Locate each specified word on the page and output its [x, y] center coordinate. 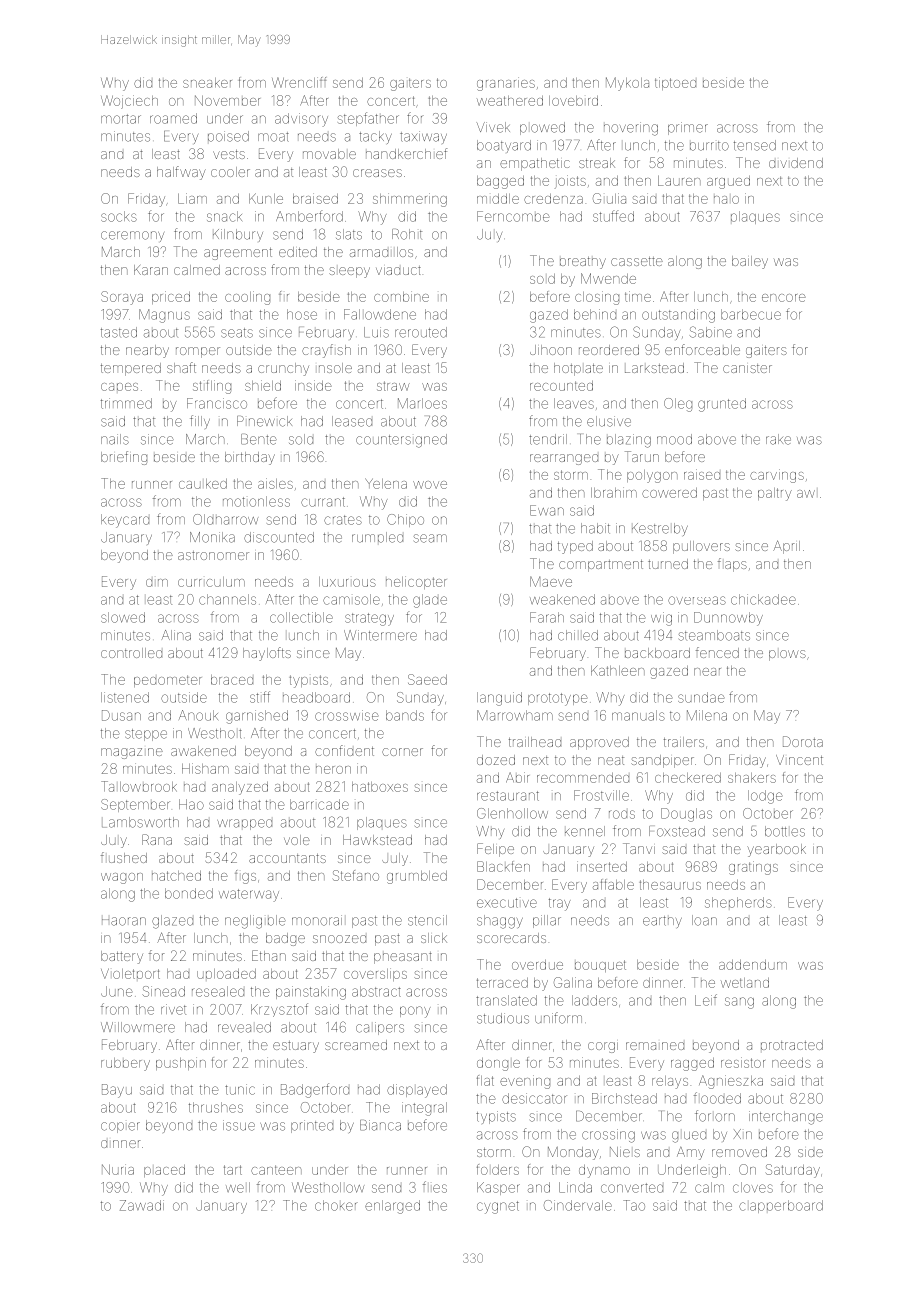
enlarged [392, 1207]
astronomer [213, 555]
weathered [510, 101]
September [135, 805]
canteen [276, 1170]
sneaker [207, 83]
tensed [755, 145]
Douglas [686, 815]
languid [499, 699]
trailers [684, 742]
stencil [427, 920]
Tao [634, 1205]
